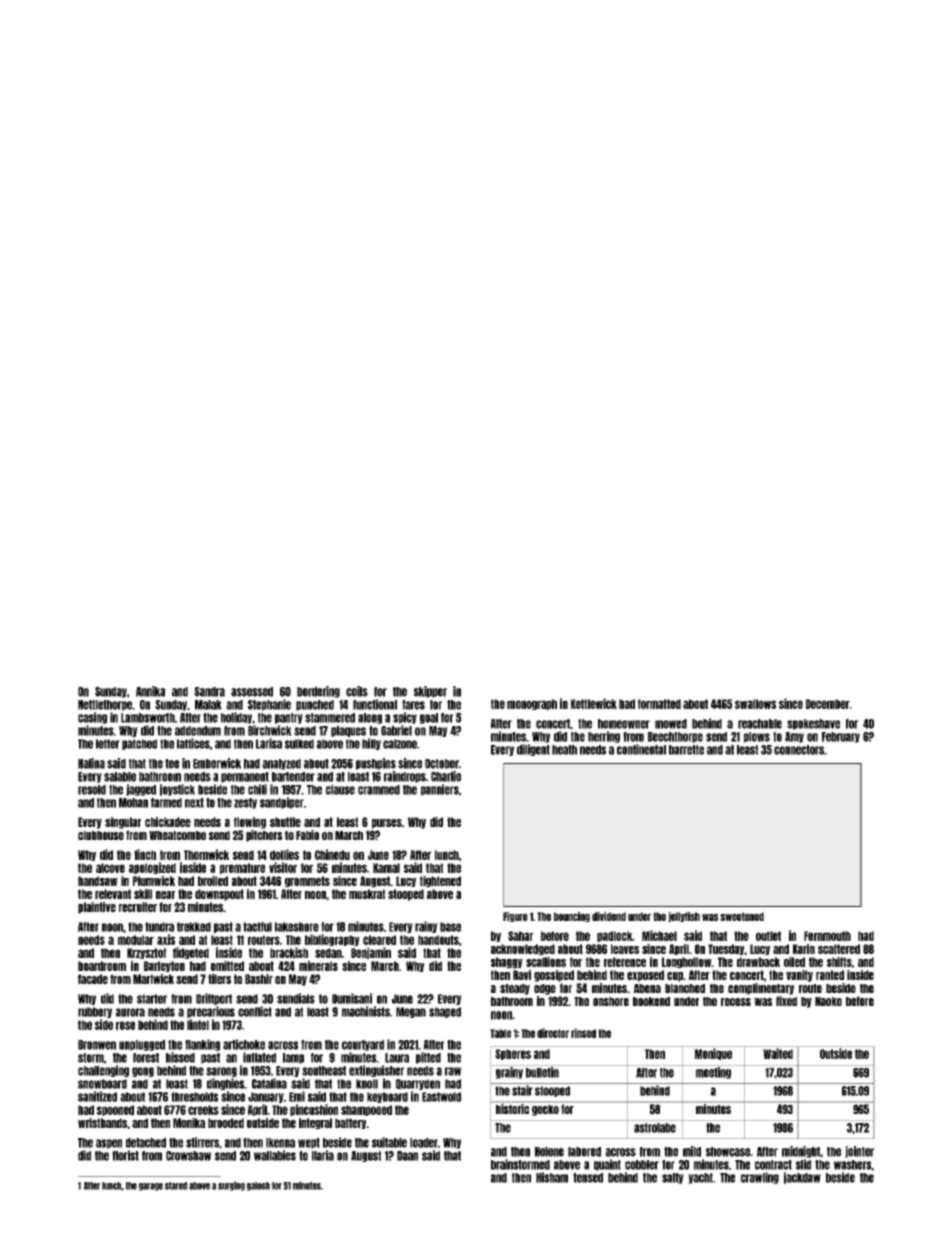 The width and height of the screenshot is (952, 1233). Describe the element at coordinates (357, 691) in the screenshot. I see `coils` at that location.
